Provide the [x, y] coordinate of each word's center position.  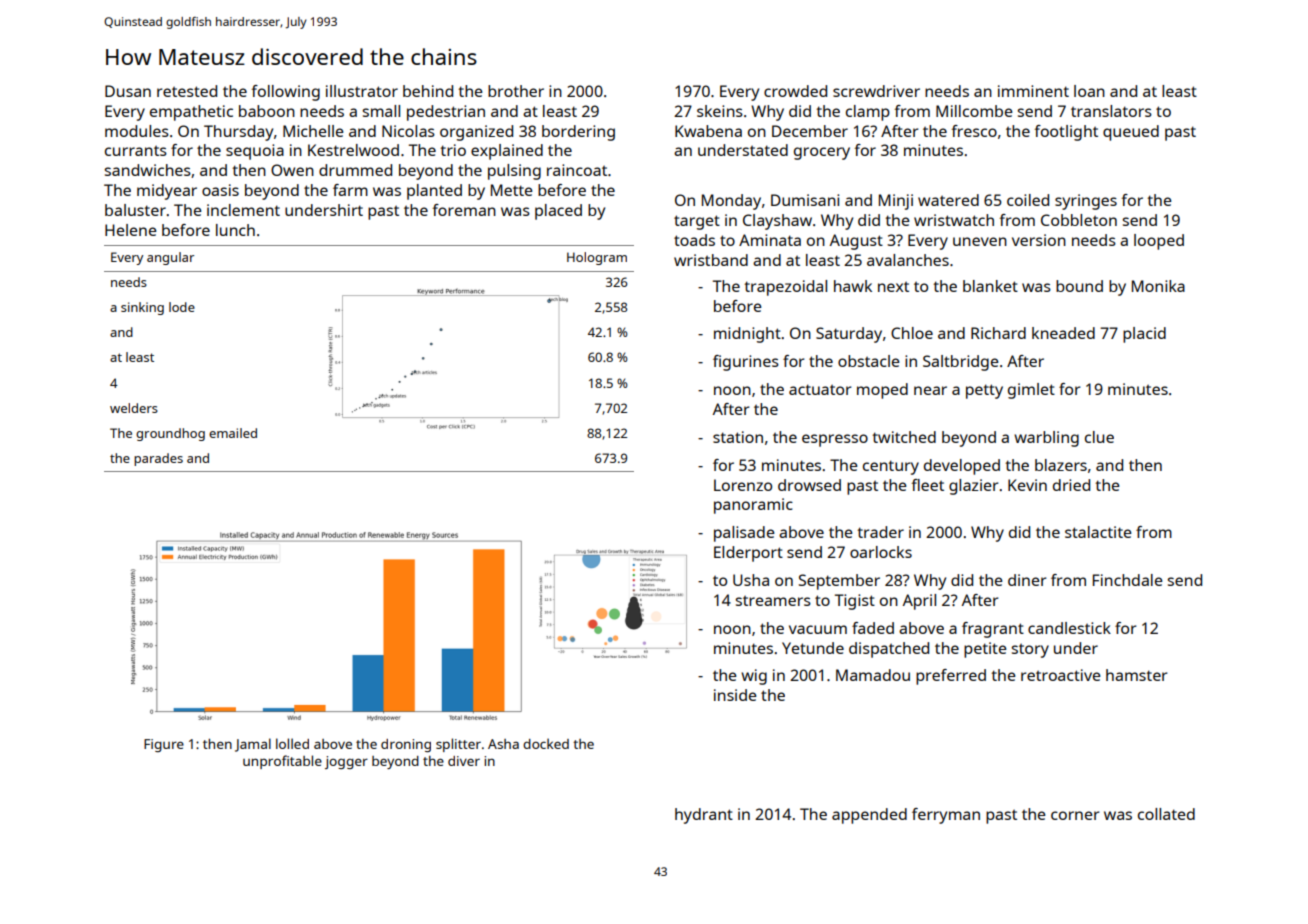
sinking [142, 308]
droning [406, 745]
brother [516, 91]
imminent [1033, 91]
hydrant [704, 816]
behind [428, 91]
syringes [1086, 202]
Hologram [597, 258]
